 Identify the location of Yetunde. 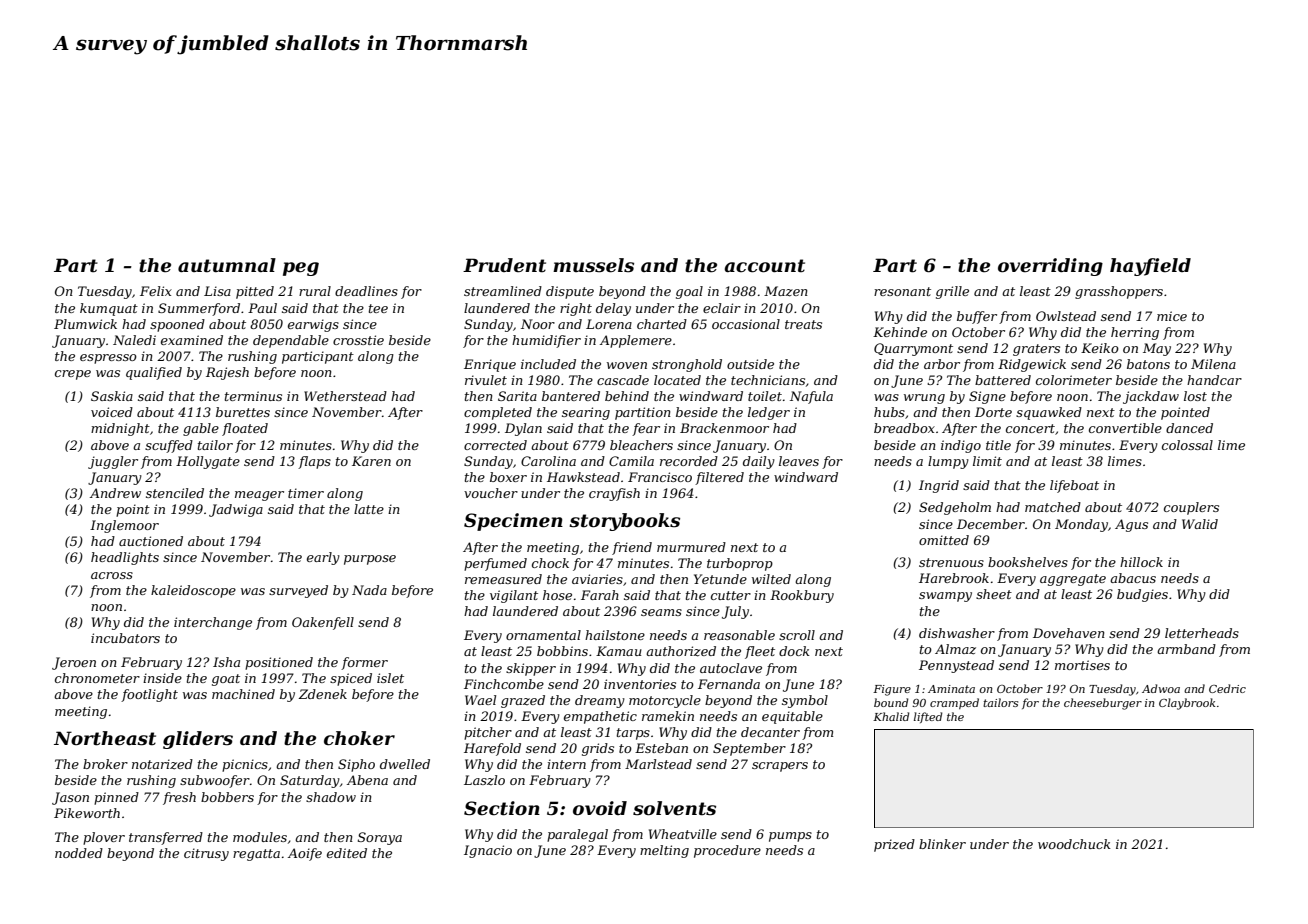
(720, 579).
